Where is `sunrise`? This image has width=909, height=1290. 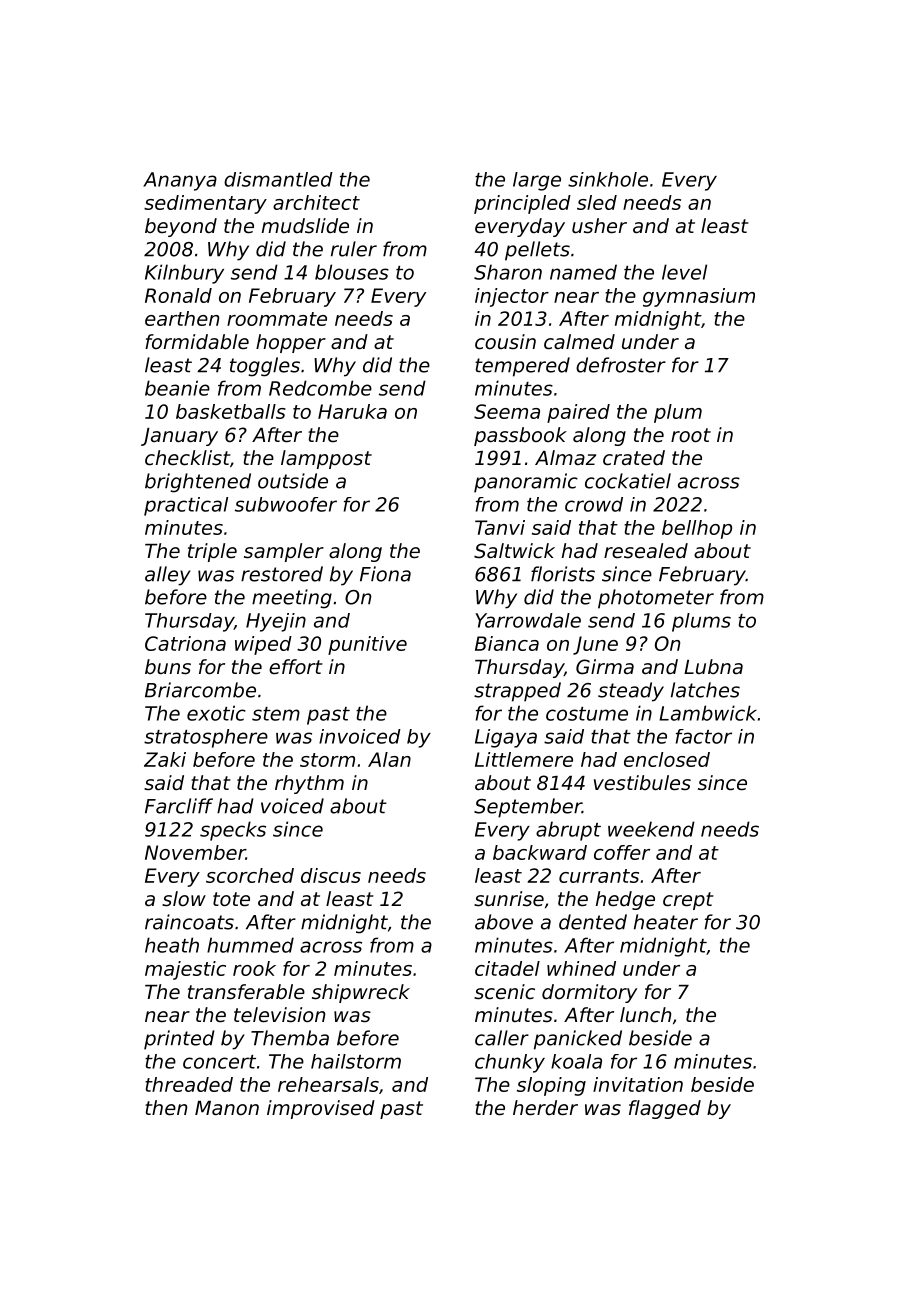 sunrise is located at coordinates (509, 899).
